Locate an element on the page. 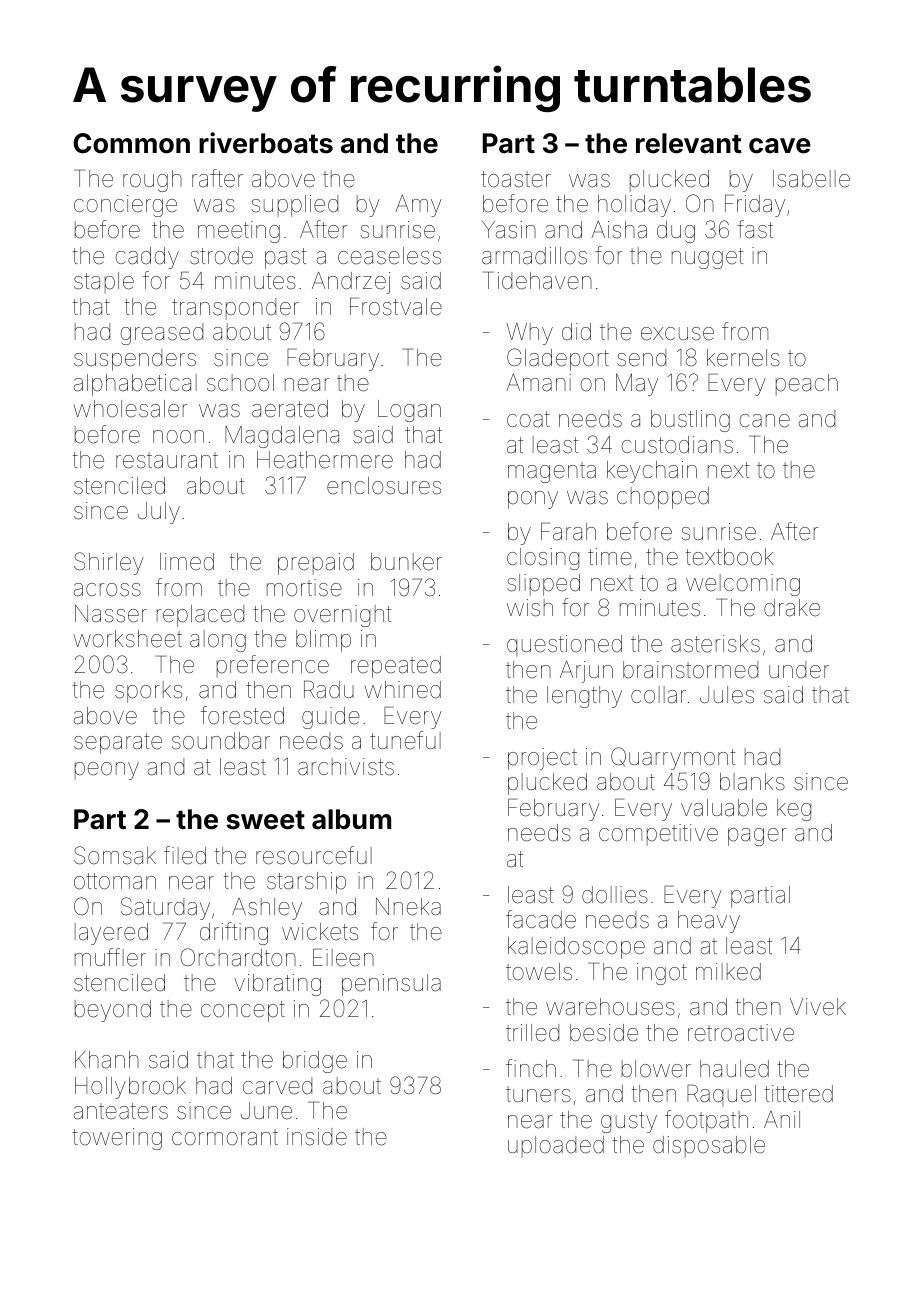  Logan is located at coordinates (409, 411).
